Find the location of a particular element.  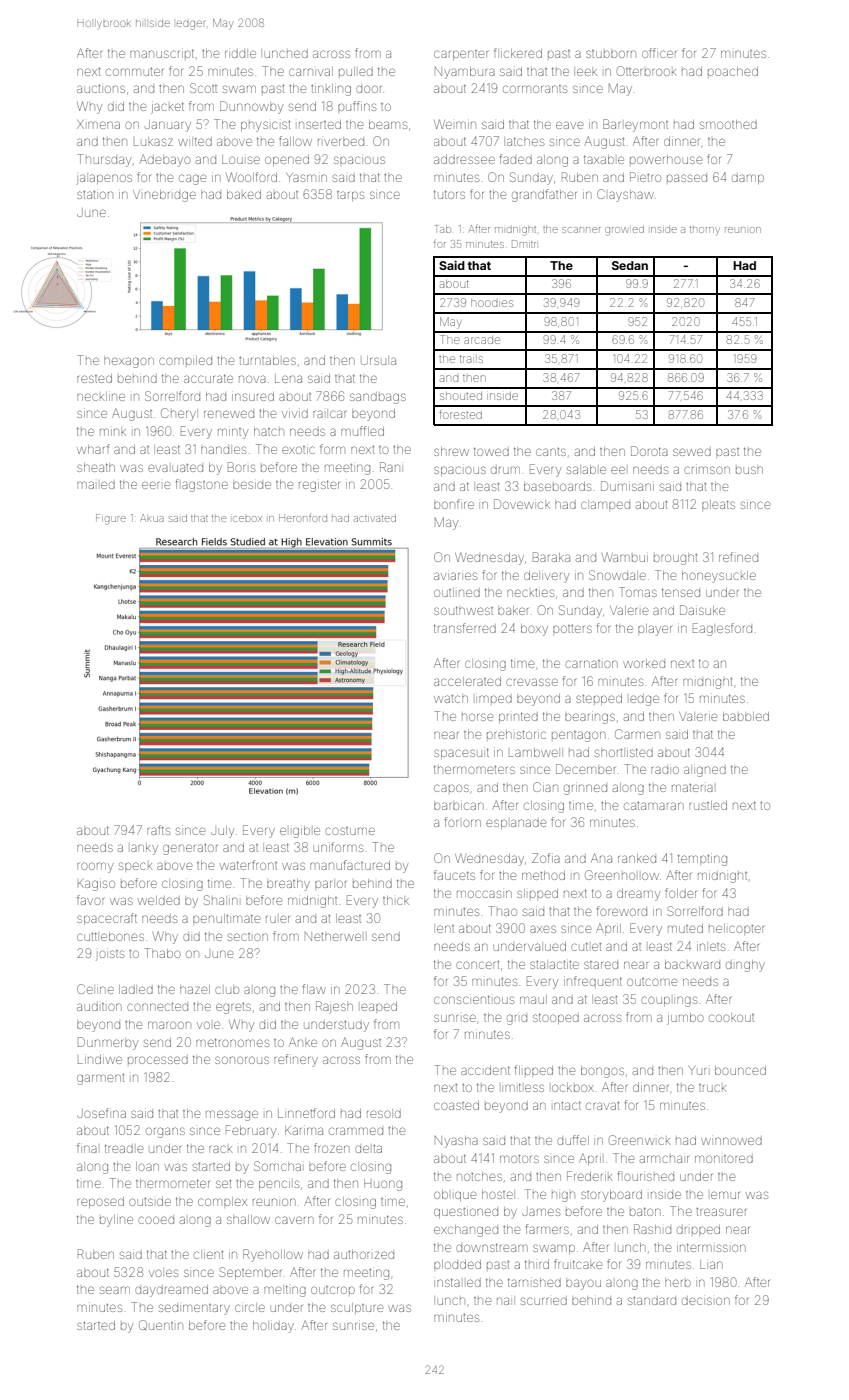

daydreamed is located at coordinates (171, 1291).
